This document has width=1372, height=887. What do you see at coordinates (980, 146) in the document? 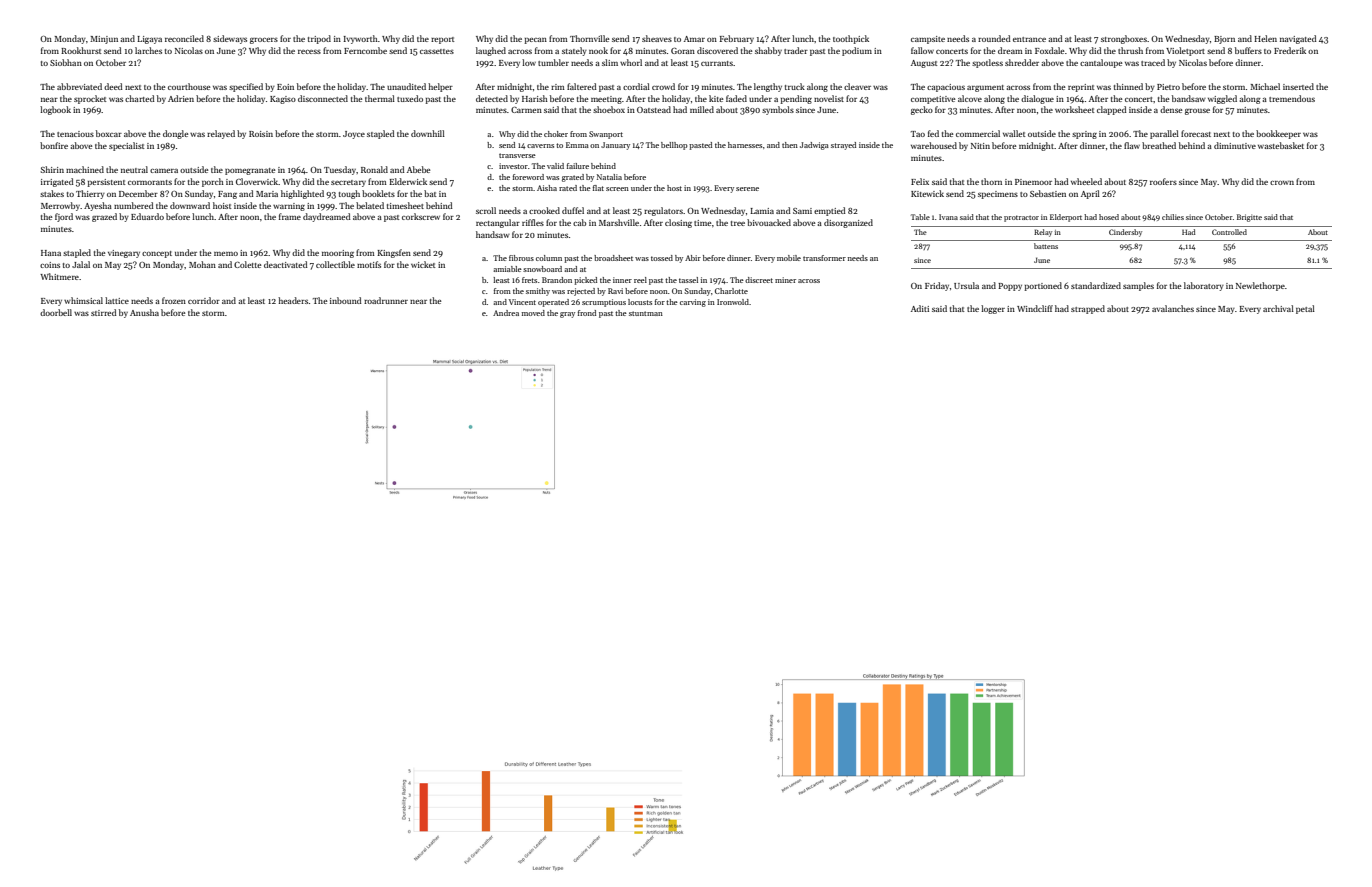
I see `Nitin` at bounding box center [980, 146].
